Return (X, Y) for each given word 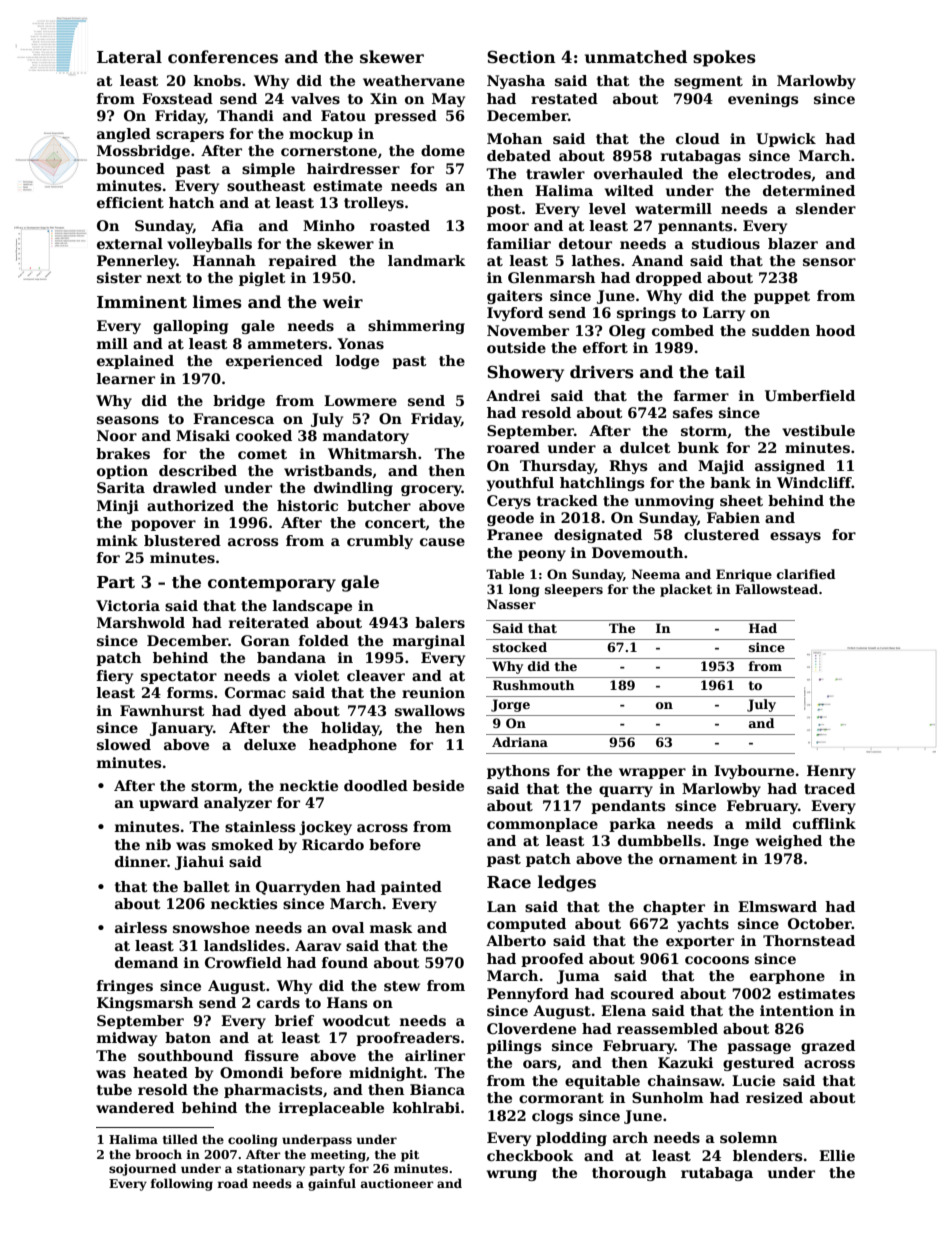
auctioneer (397, 1183)
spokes (724, 58)
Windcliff (814, 482)
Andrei (513, 395)
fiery (115, 677)
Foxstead (177, 98)
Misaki (203, 435)
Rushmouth (534, 685)
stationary (271, 1170)
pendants (628, 807)
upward (169, 804)
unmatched (636, 57)
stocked (520, 647)
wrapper (652, 773)
